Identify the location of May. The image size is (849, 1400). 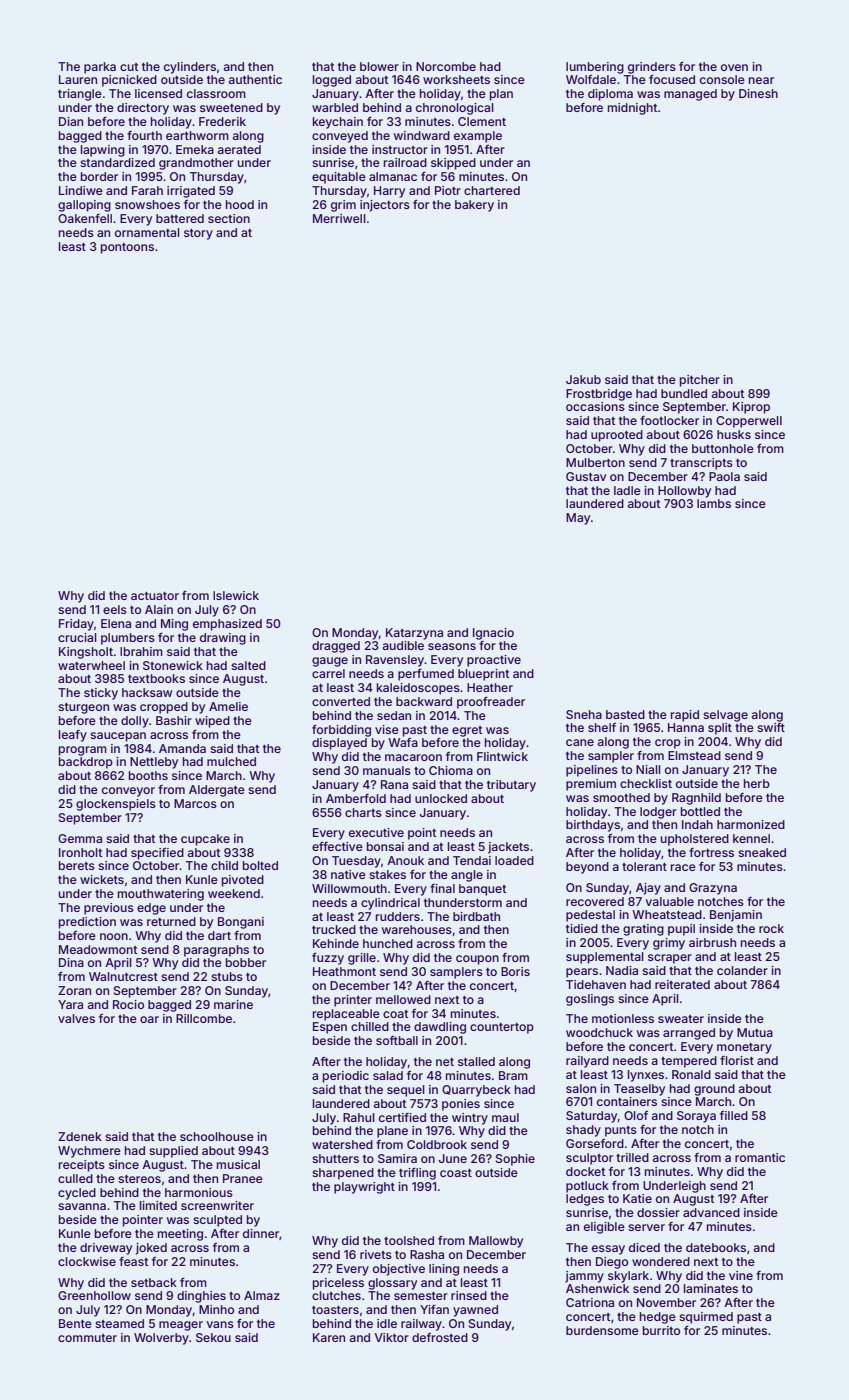
(578, 519).
